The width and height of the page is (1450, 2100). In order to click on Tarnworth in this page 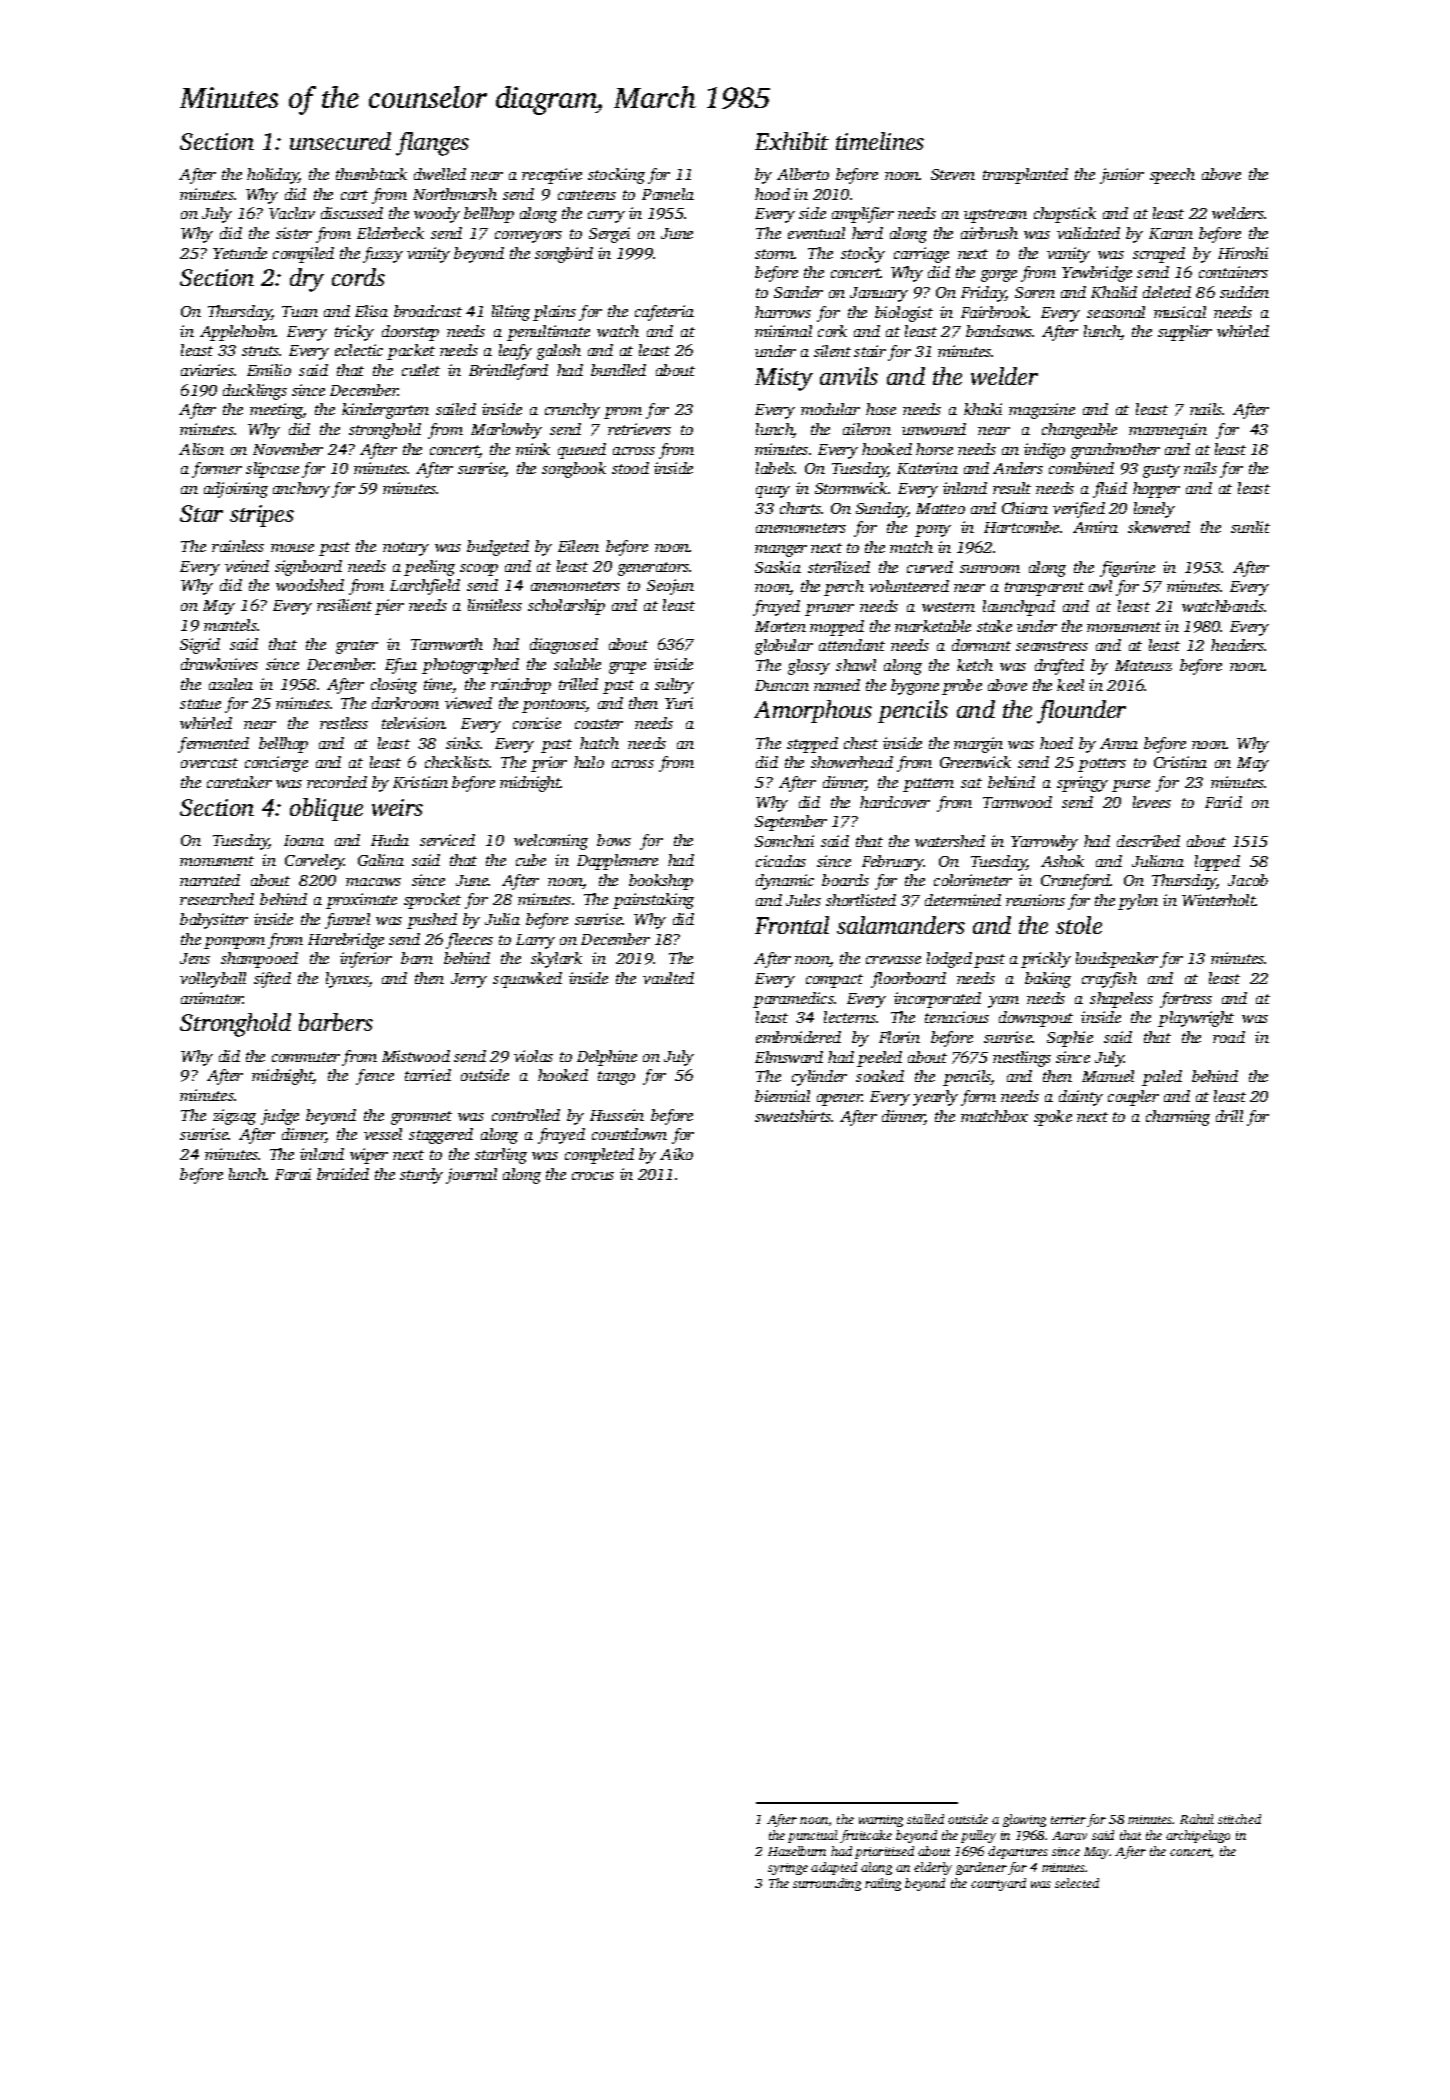, I will do `click(447, 644)`.
